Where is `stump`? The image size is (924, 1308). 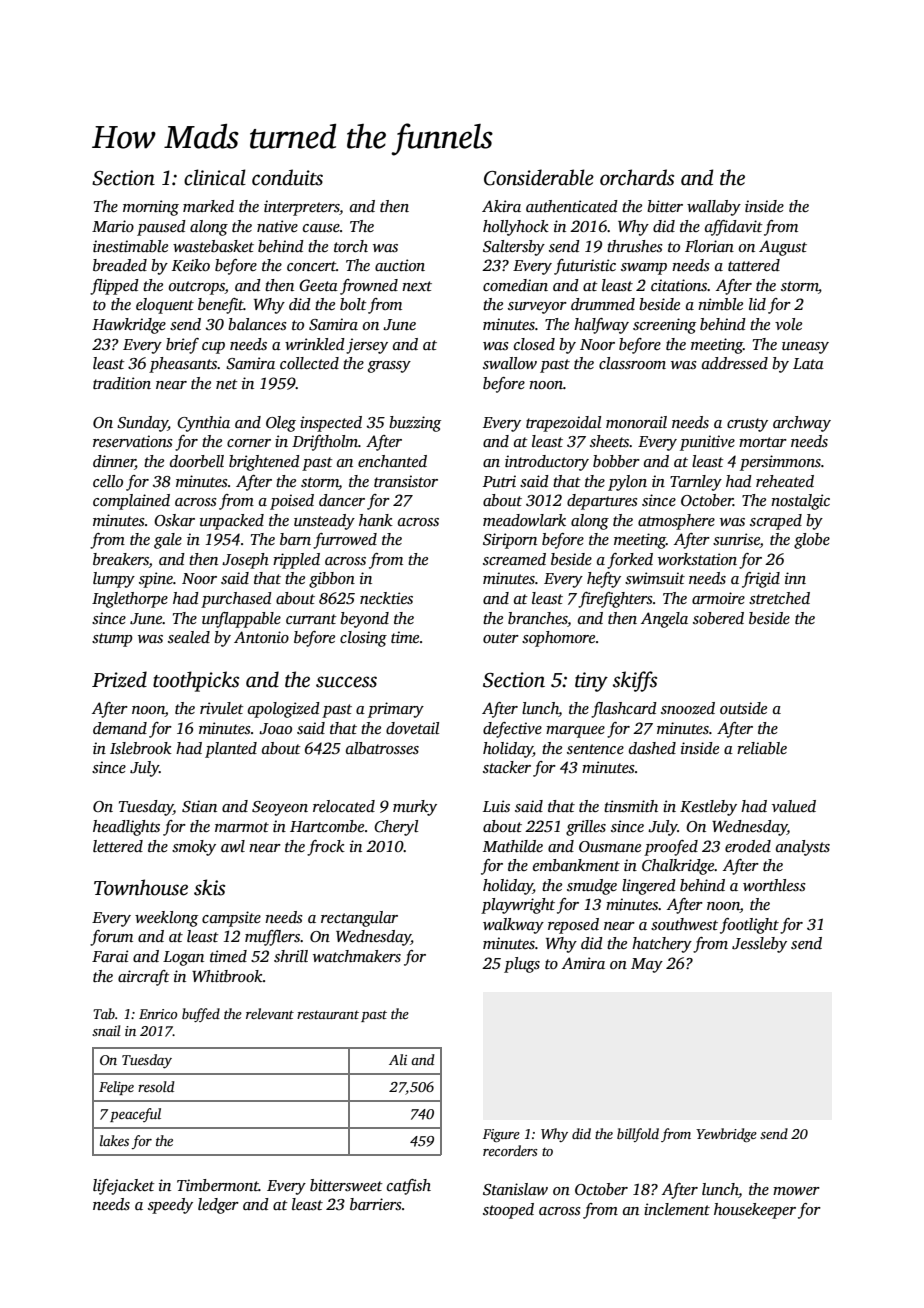
stump is located at coordinates (112, 640).
